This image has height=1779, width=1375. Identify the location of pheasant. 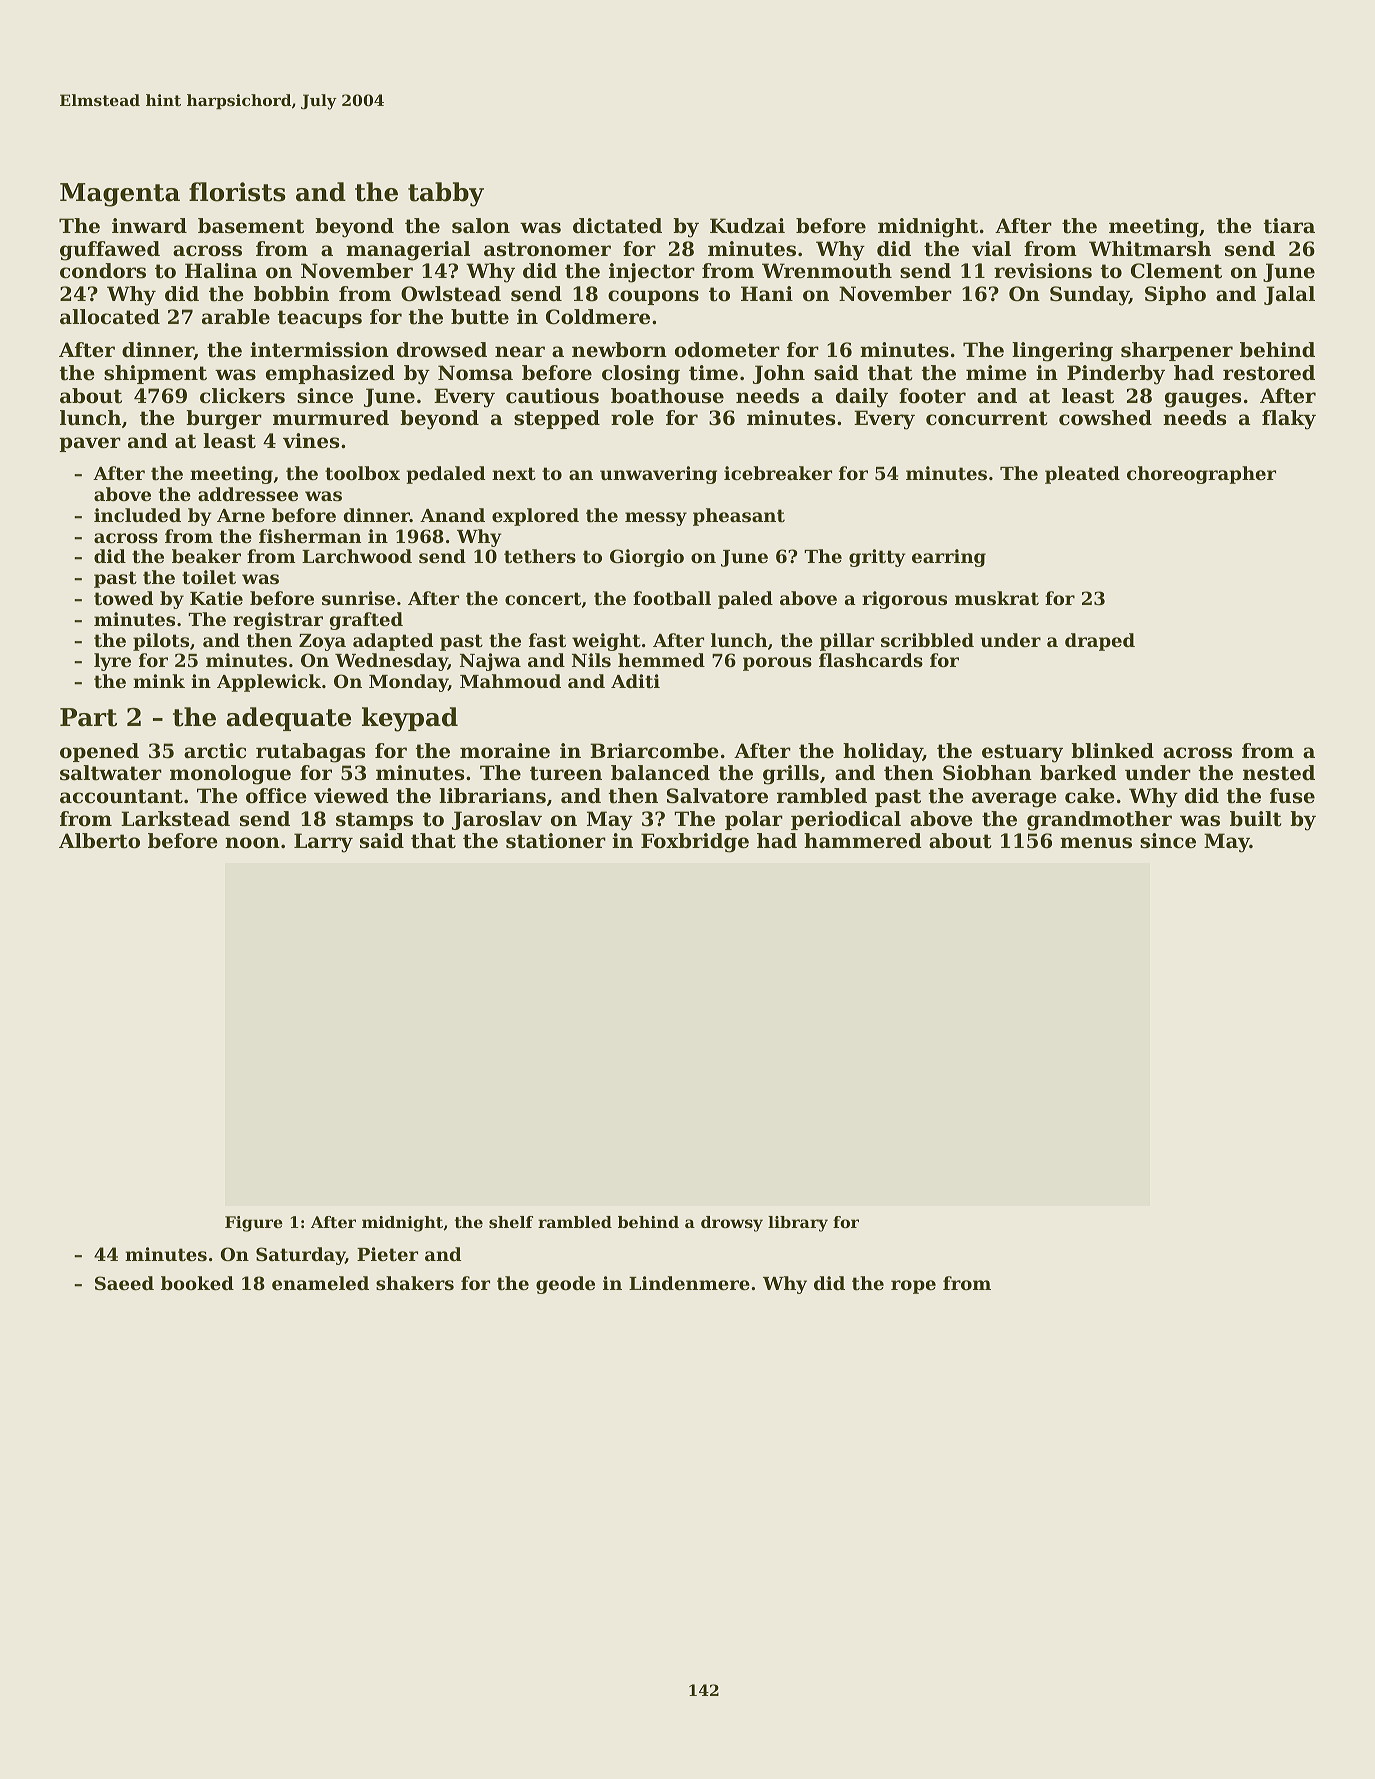
(739, 517).
